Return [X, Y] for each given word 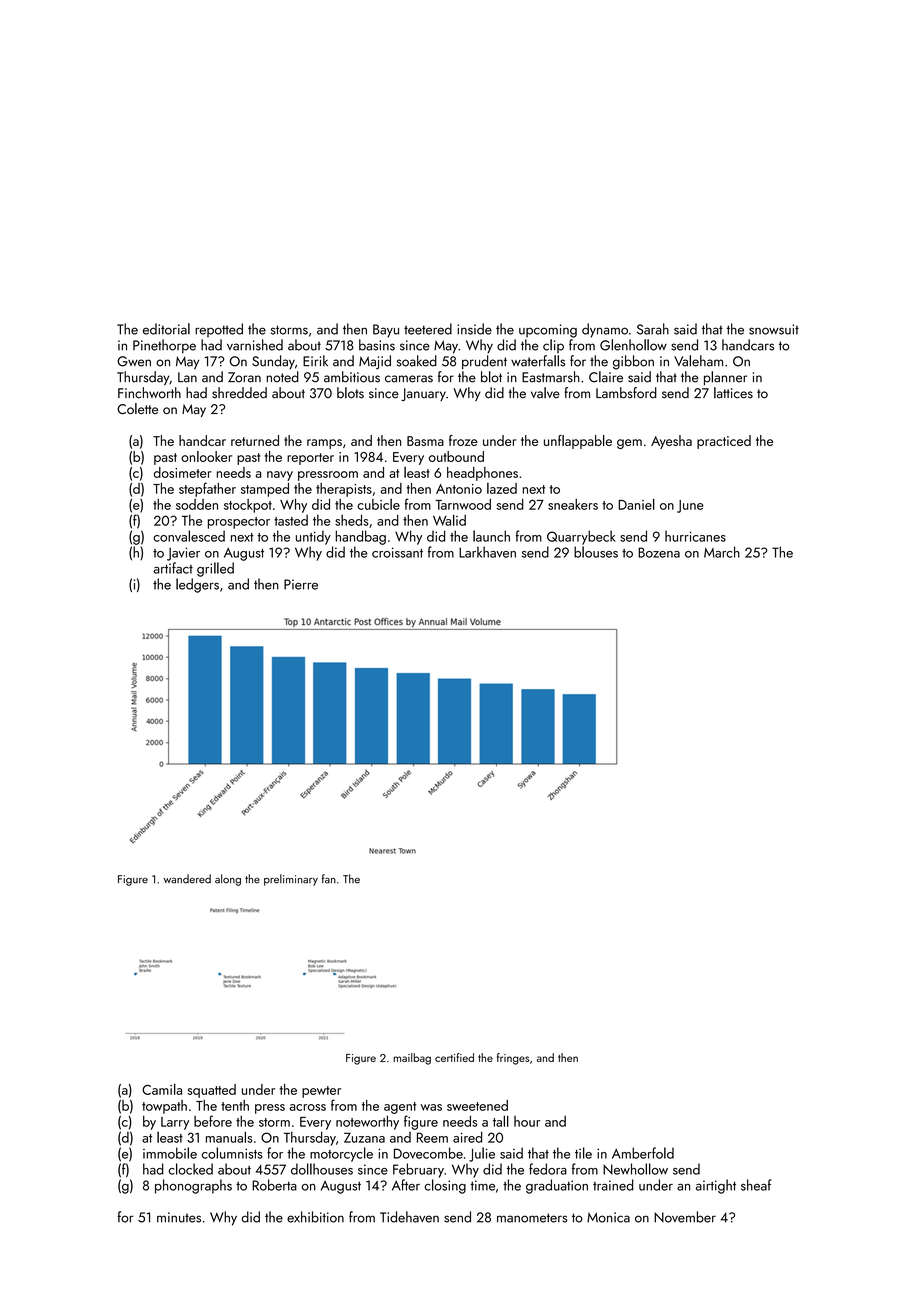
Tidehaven [409, 1217]
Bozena [659, 552]
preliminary [291, 880]
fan [329, 879]
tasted [291, 520]
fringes [513, 1059]
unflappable [578, 442]
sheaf [756, 1185]
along [228, 880]
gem [629, 444]
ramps [324, 444]
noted [282, 377]
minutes [179, 1217]
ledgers [197, 585]
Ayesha [671, 442]
